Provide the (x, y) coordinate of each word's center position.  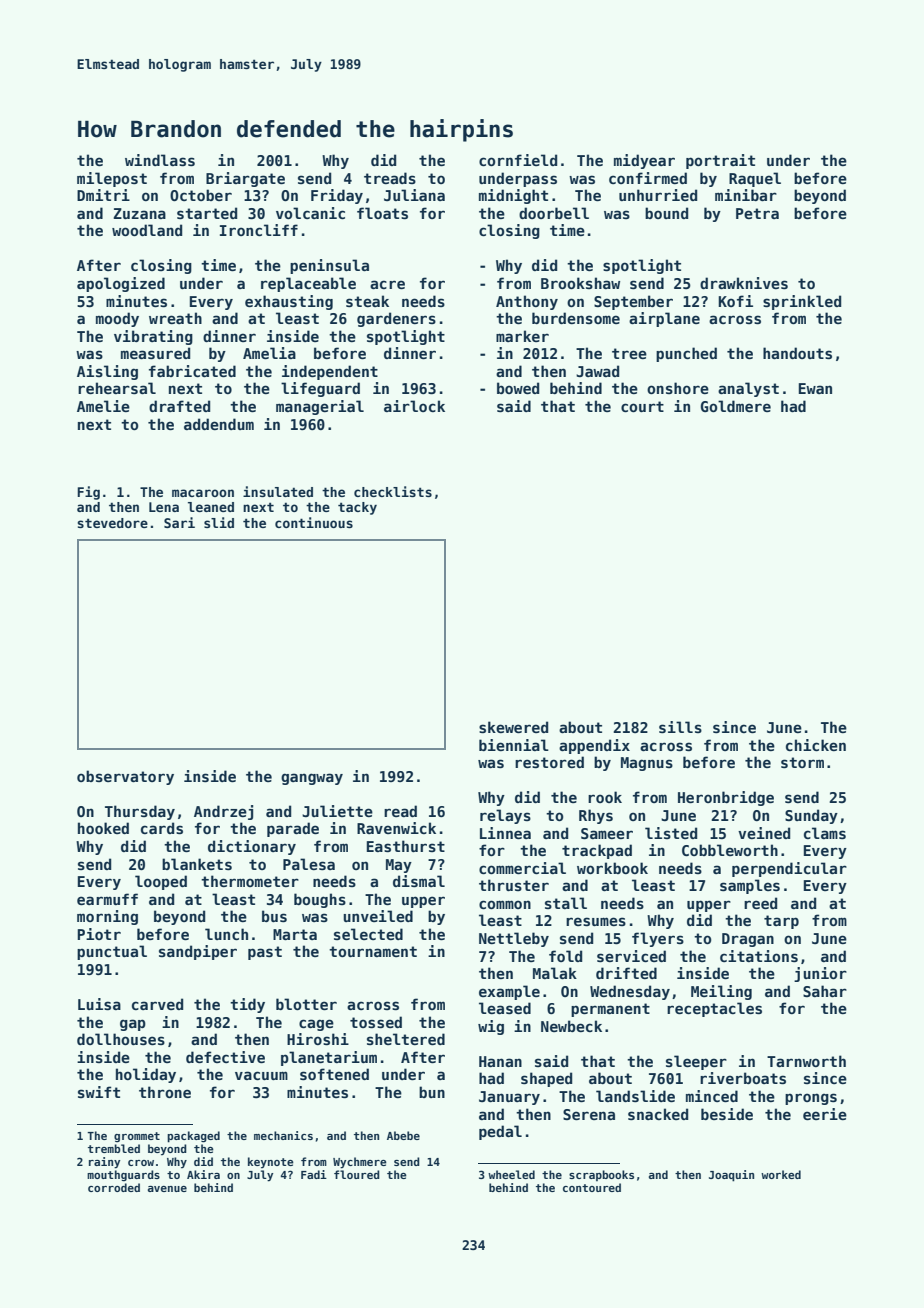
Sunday (811, 816)
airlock (414, 406)
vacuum (261, 1075)
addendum (219, 424)
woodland (147, 230)
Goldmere (736, 406)
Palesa (309, 864)
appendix (594, 746)
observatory (125, 777)
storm (802, 762)
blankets (197, 864)
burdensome (576, 318)
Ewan (815, 388)
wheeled (511, 1174)
